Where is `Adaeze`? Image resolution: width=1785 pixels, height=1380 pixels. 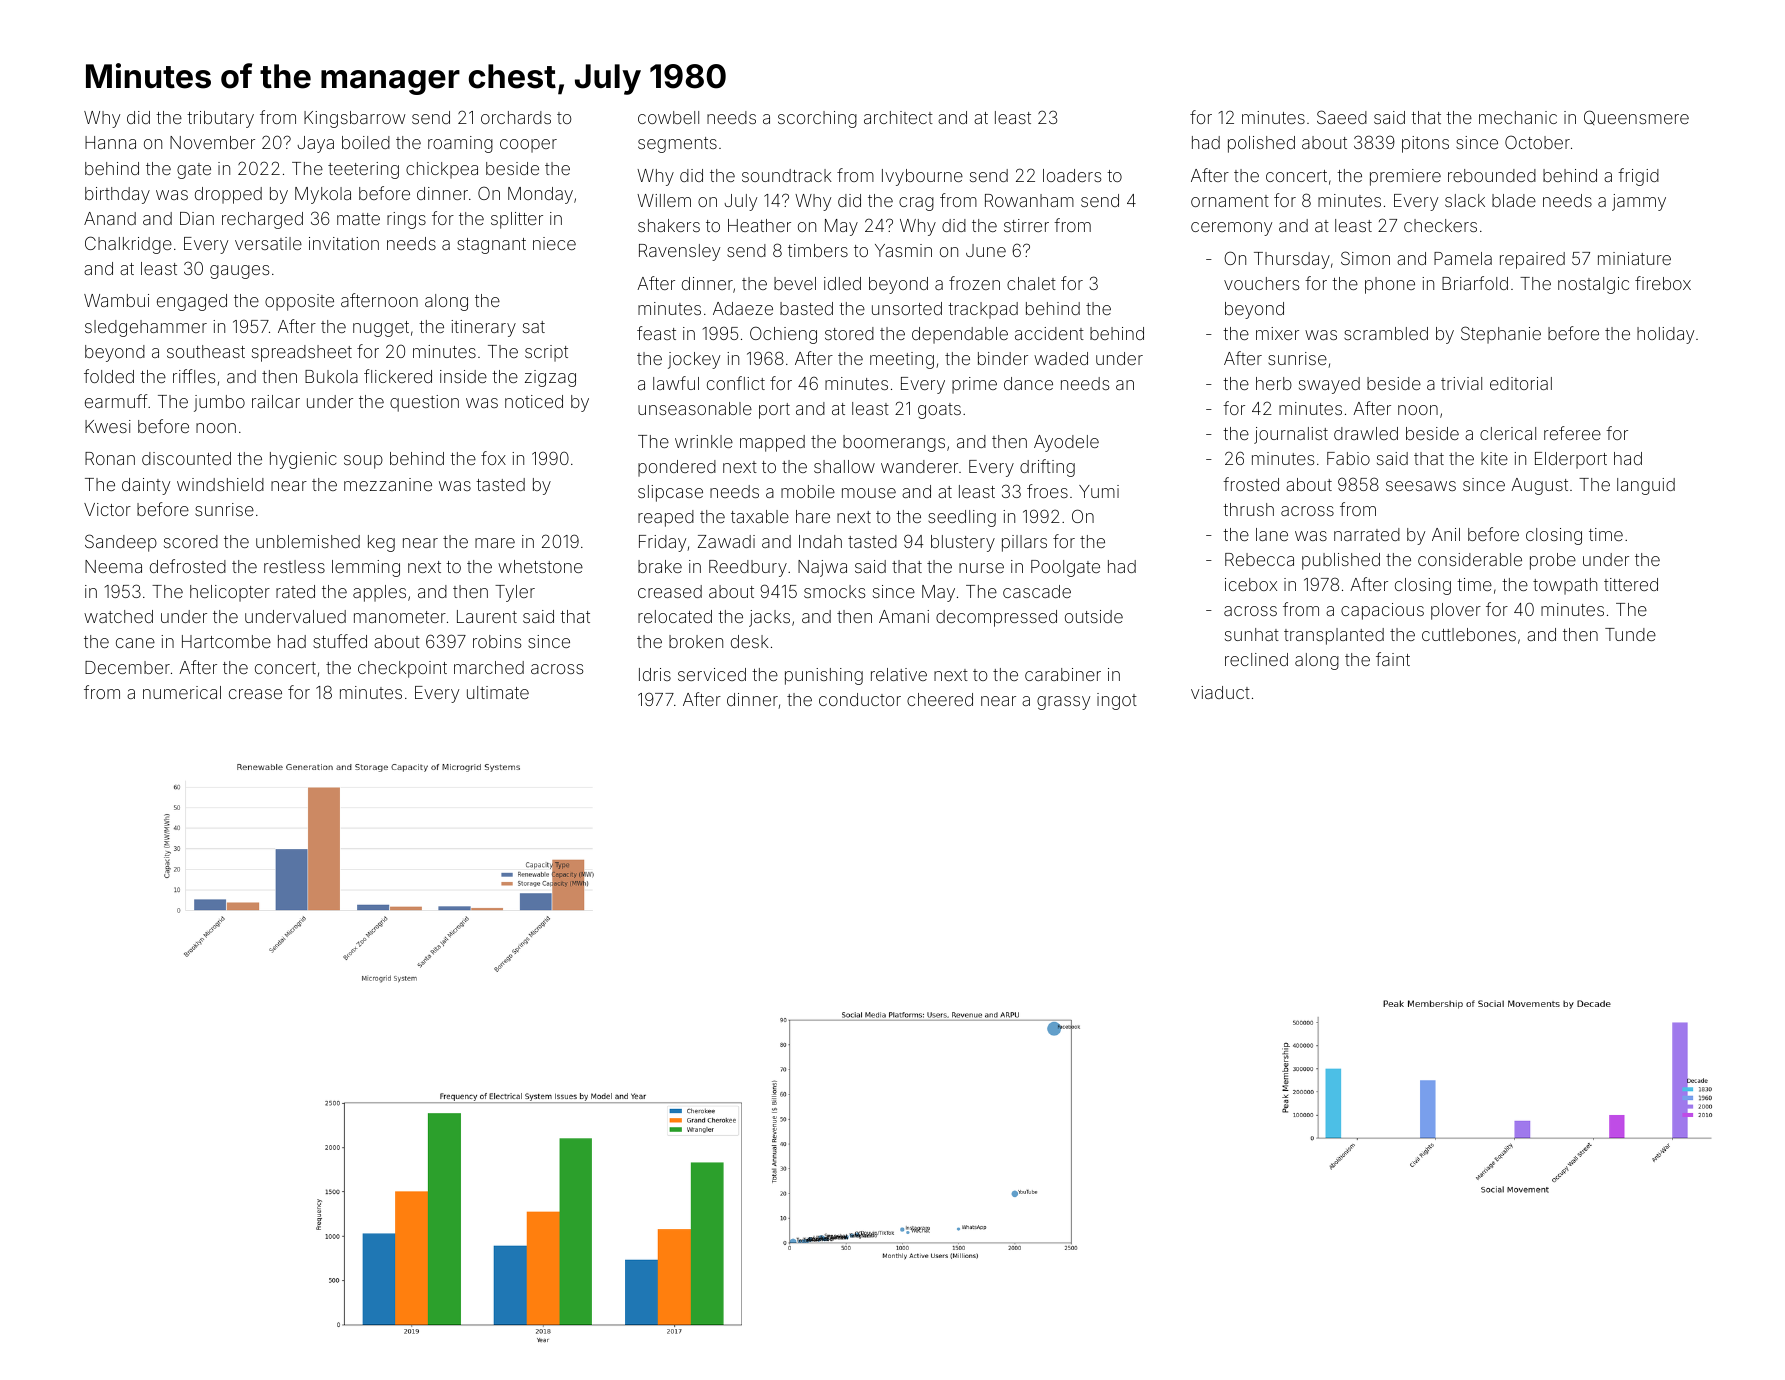 Adaeze is located at coordinates (743, 308).
